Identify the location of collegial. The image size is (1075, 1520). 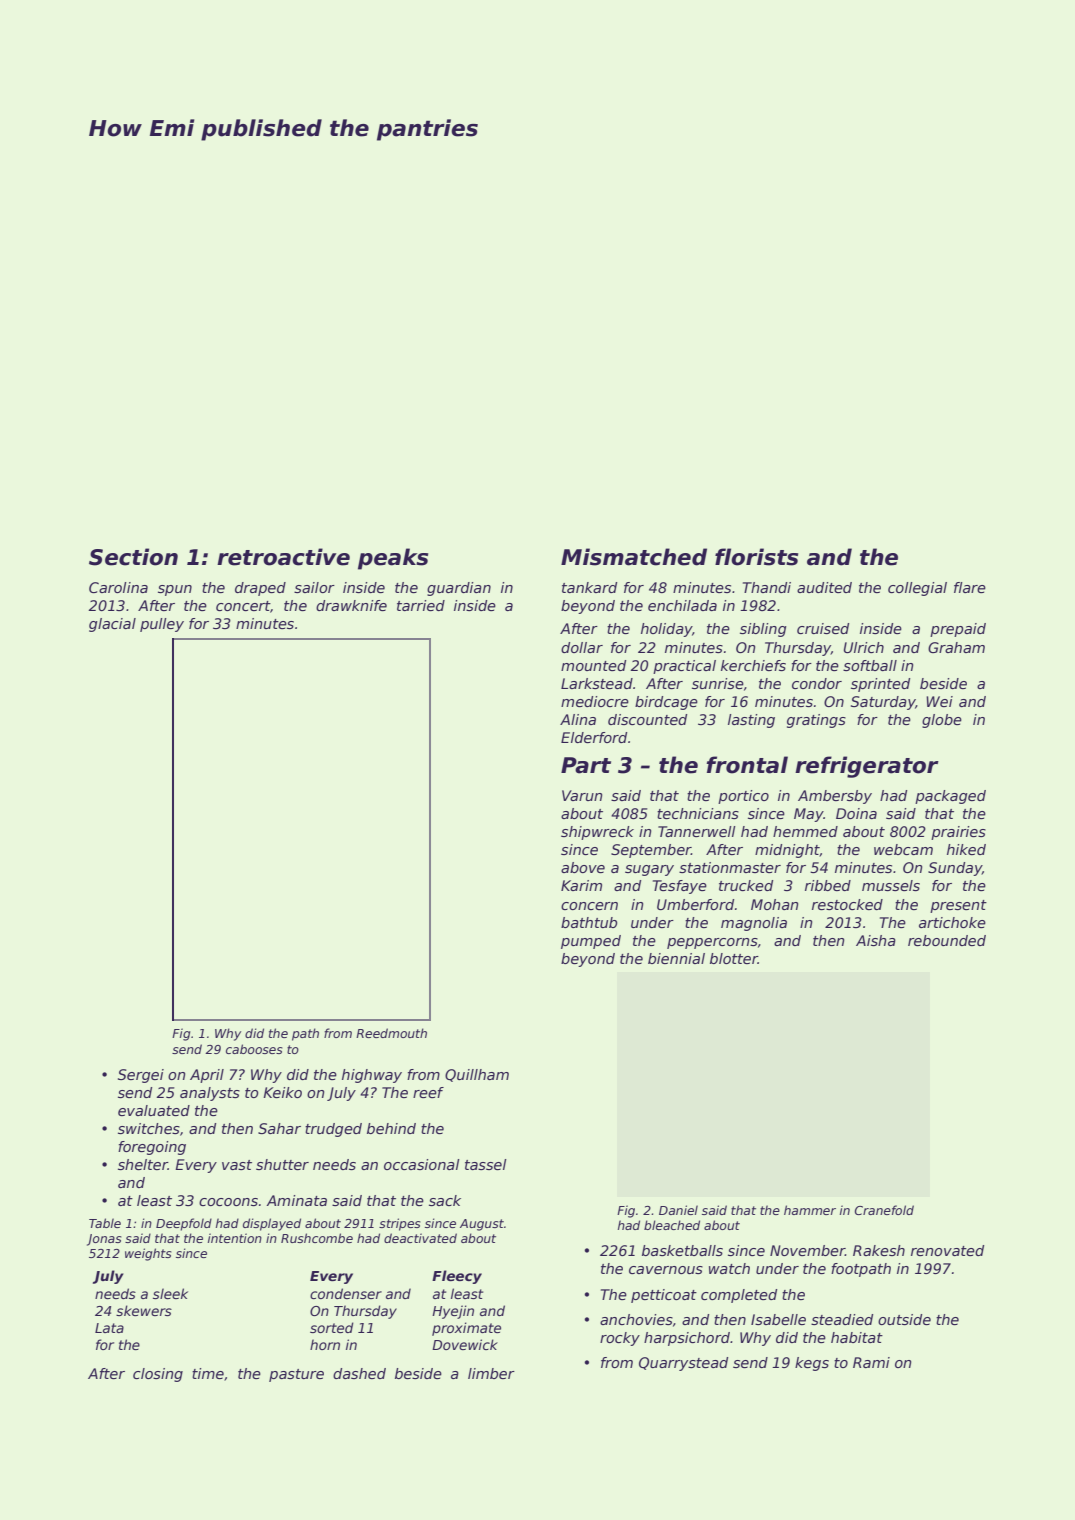
(917, 589).
